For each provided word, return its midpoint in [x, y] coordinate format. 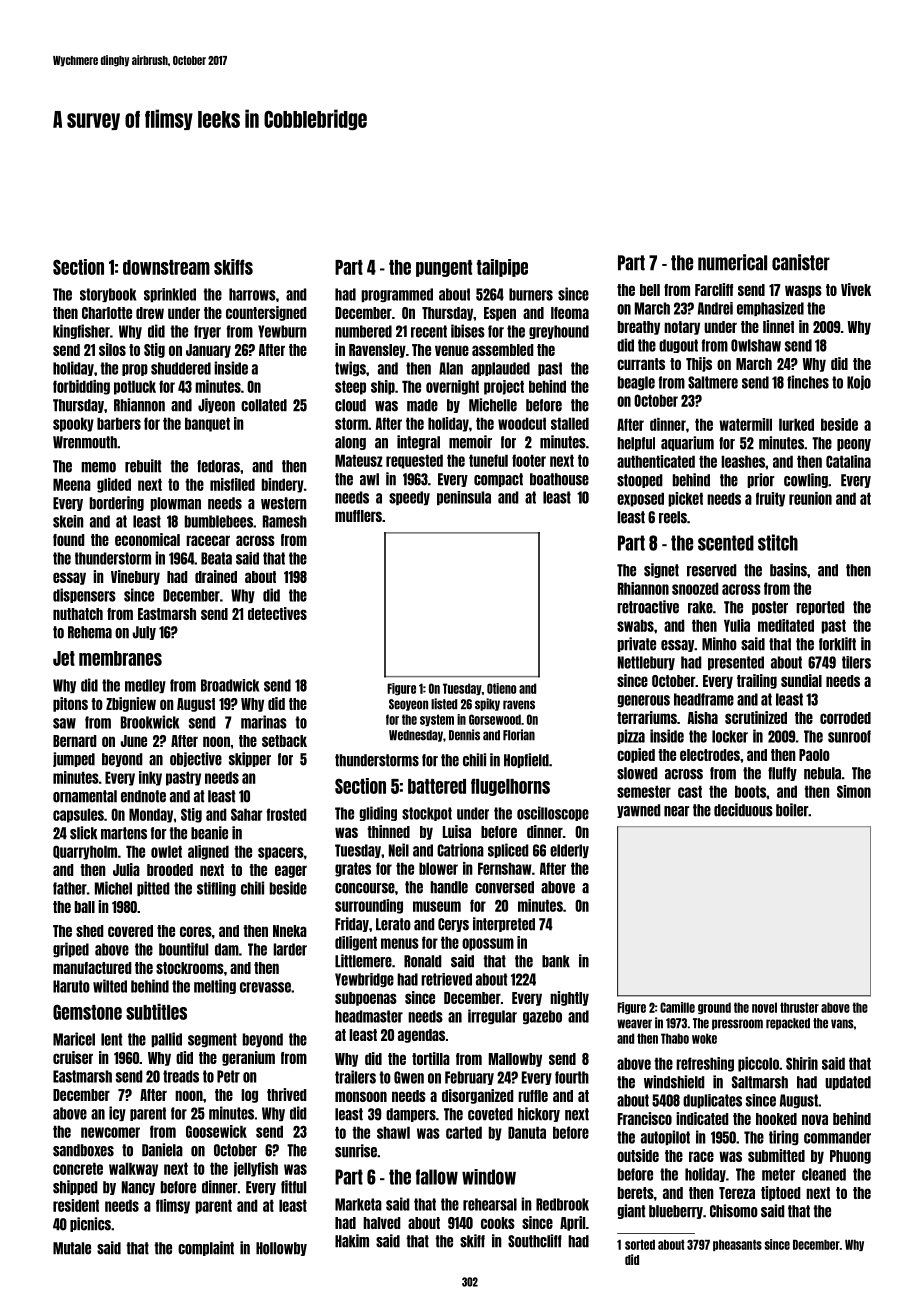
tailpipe [502, 268]
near [676, 811]
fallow [437, 1177]
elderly [569, 851]
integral [418, 442]
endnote [143, 796]
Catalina [848, 461]
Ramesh [285, 521]
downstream [166, 267]
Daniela [162, 1150]
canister [801, 262]
